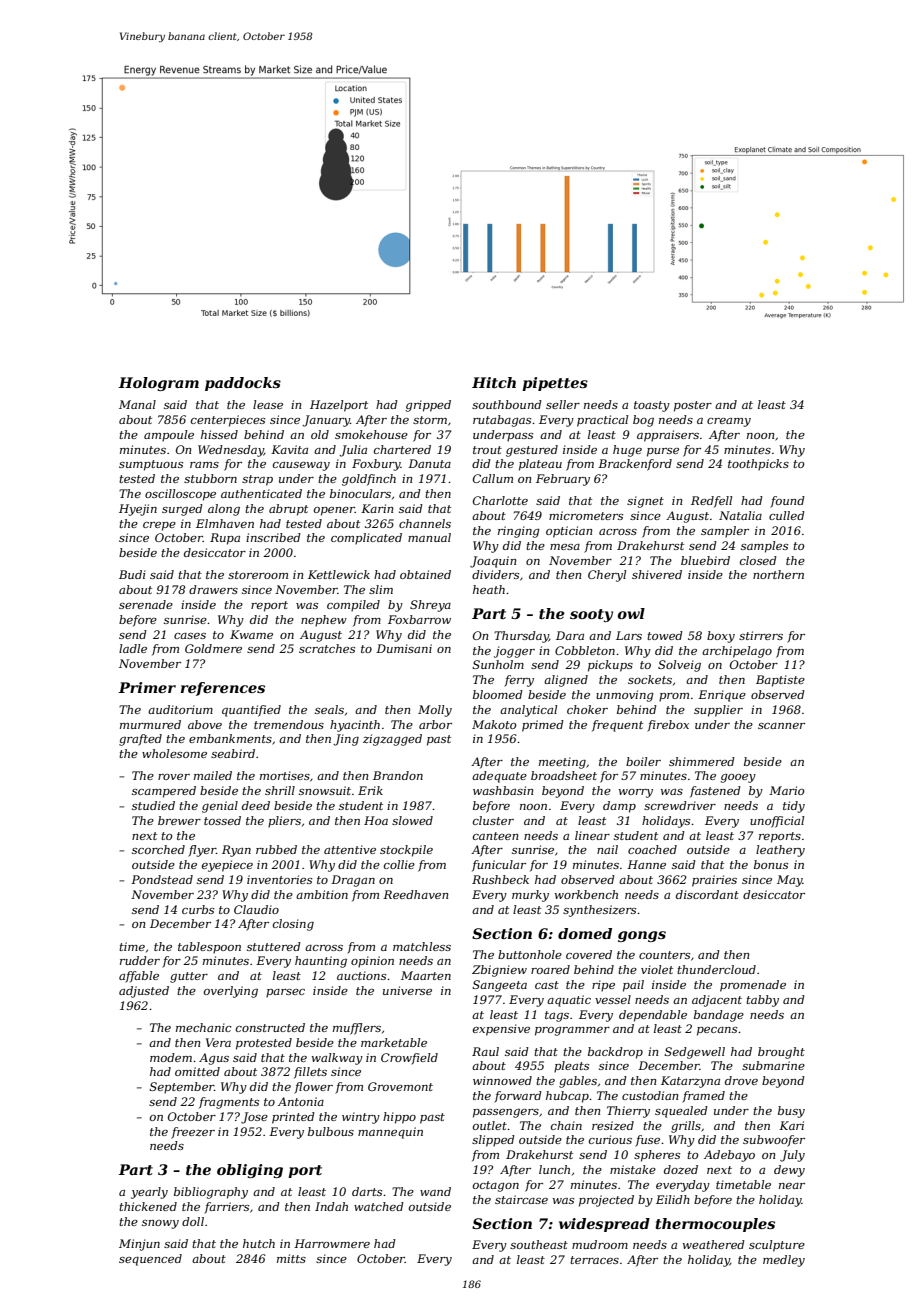 This screenshot has width=924, height=1308. Describe the element at coordinates (174, 777) in the screenshot. I see `rover` at that location.
